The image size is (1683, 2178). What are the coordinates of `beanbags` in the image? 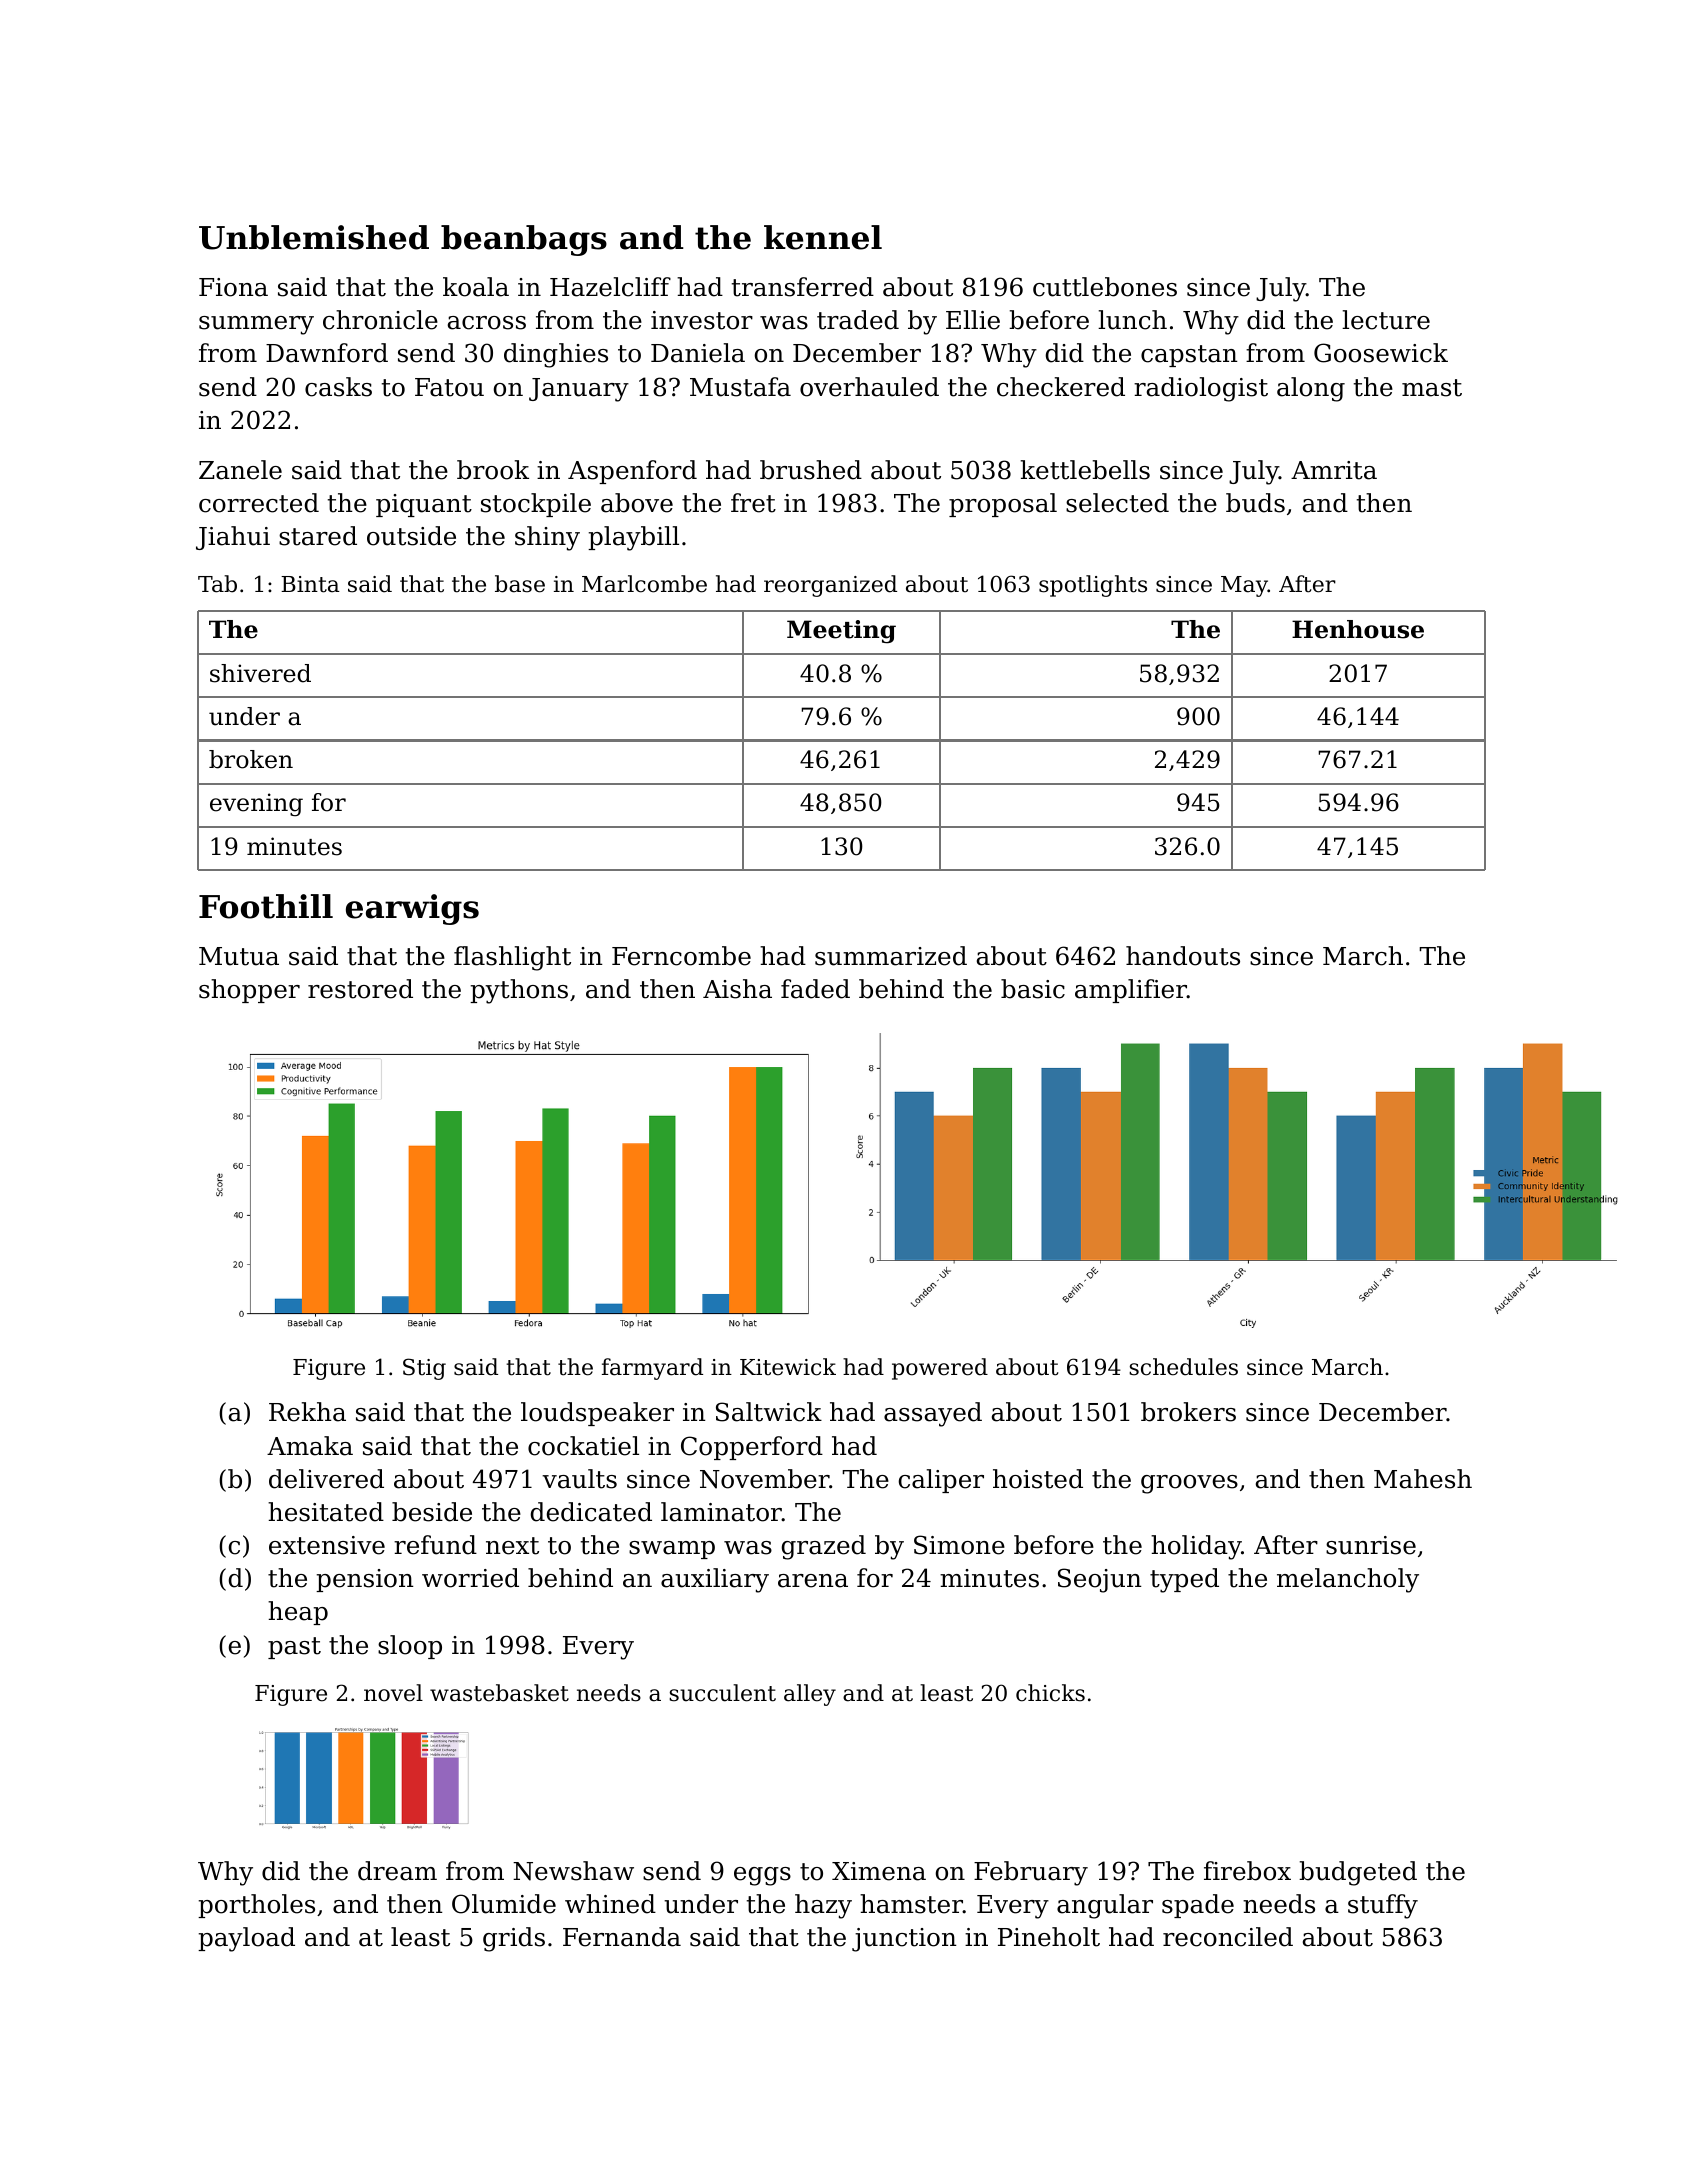 It's located at (524, 240).
